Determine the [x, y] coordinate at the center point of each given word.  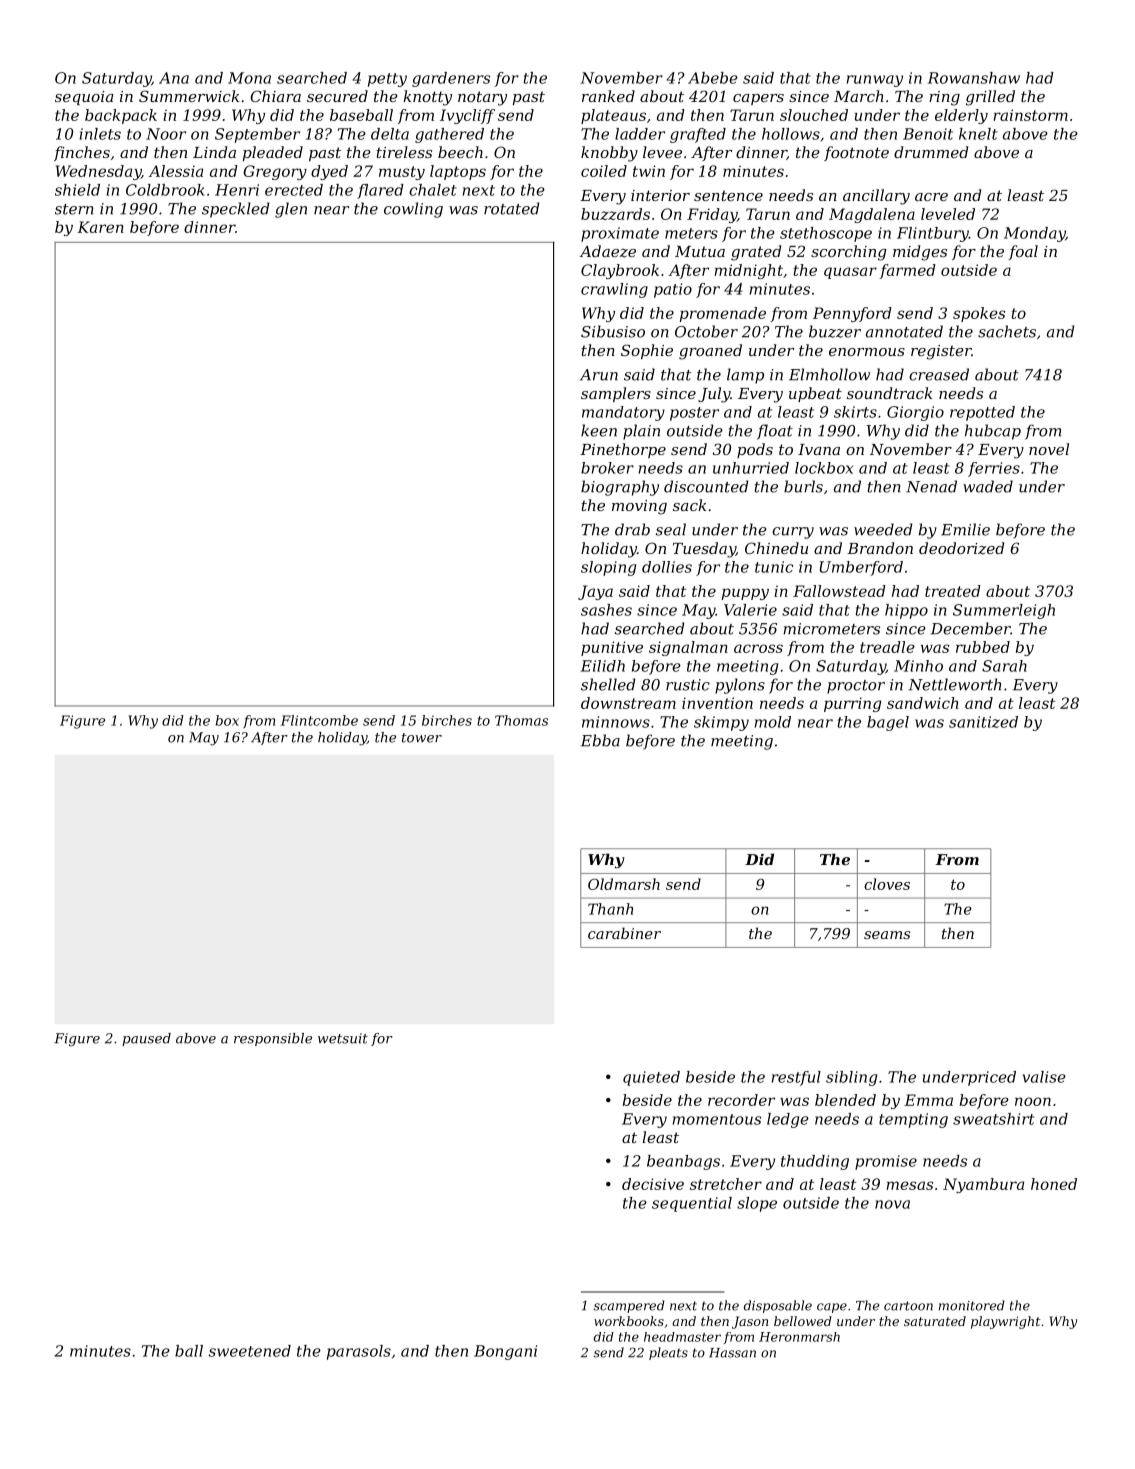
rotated [512, 208]
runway [875, 81]
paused [146, 1039]
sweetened [250, 1351]
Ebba [600, 740]
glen [291, 210]
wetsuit [343, 1038]
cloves [887, 884]
